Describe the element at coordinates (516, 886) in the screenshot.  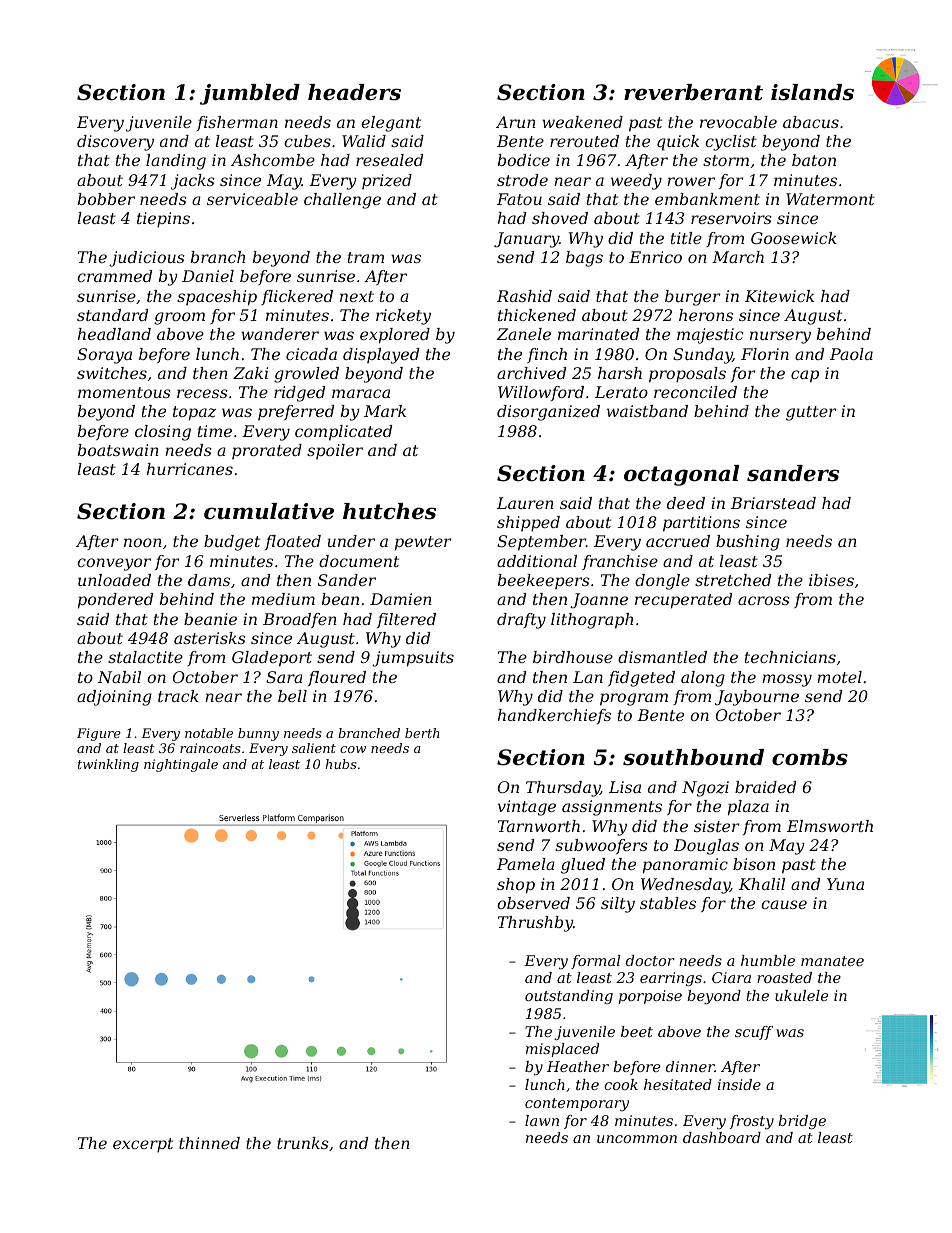
I see `shop` at that location.
